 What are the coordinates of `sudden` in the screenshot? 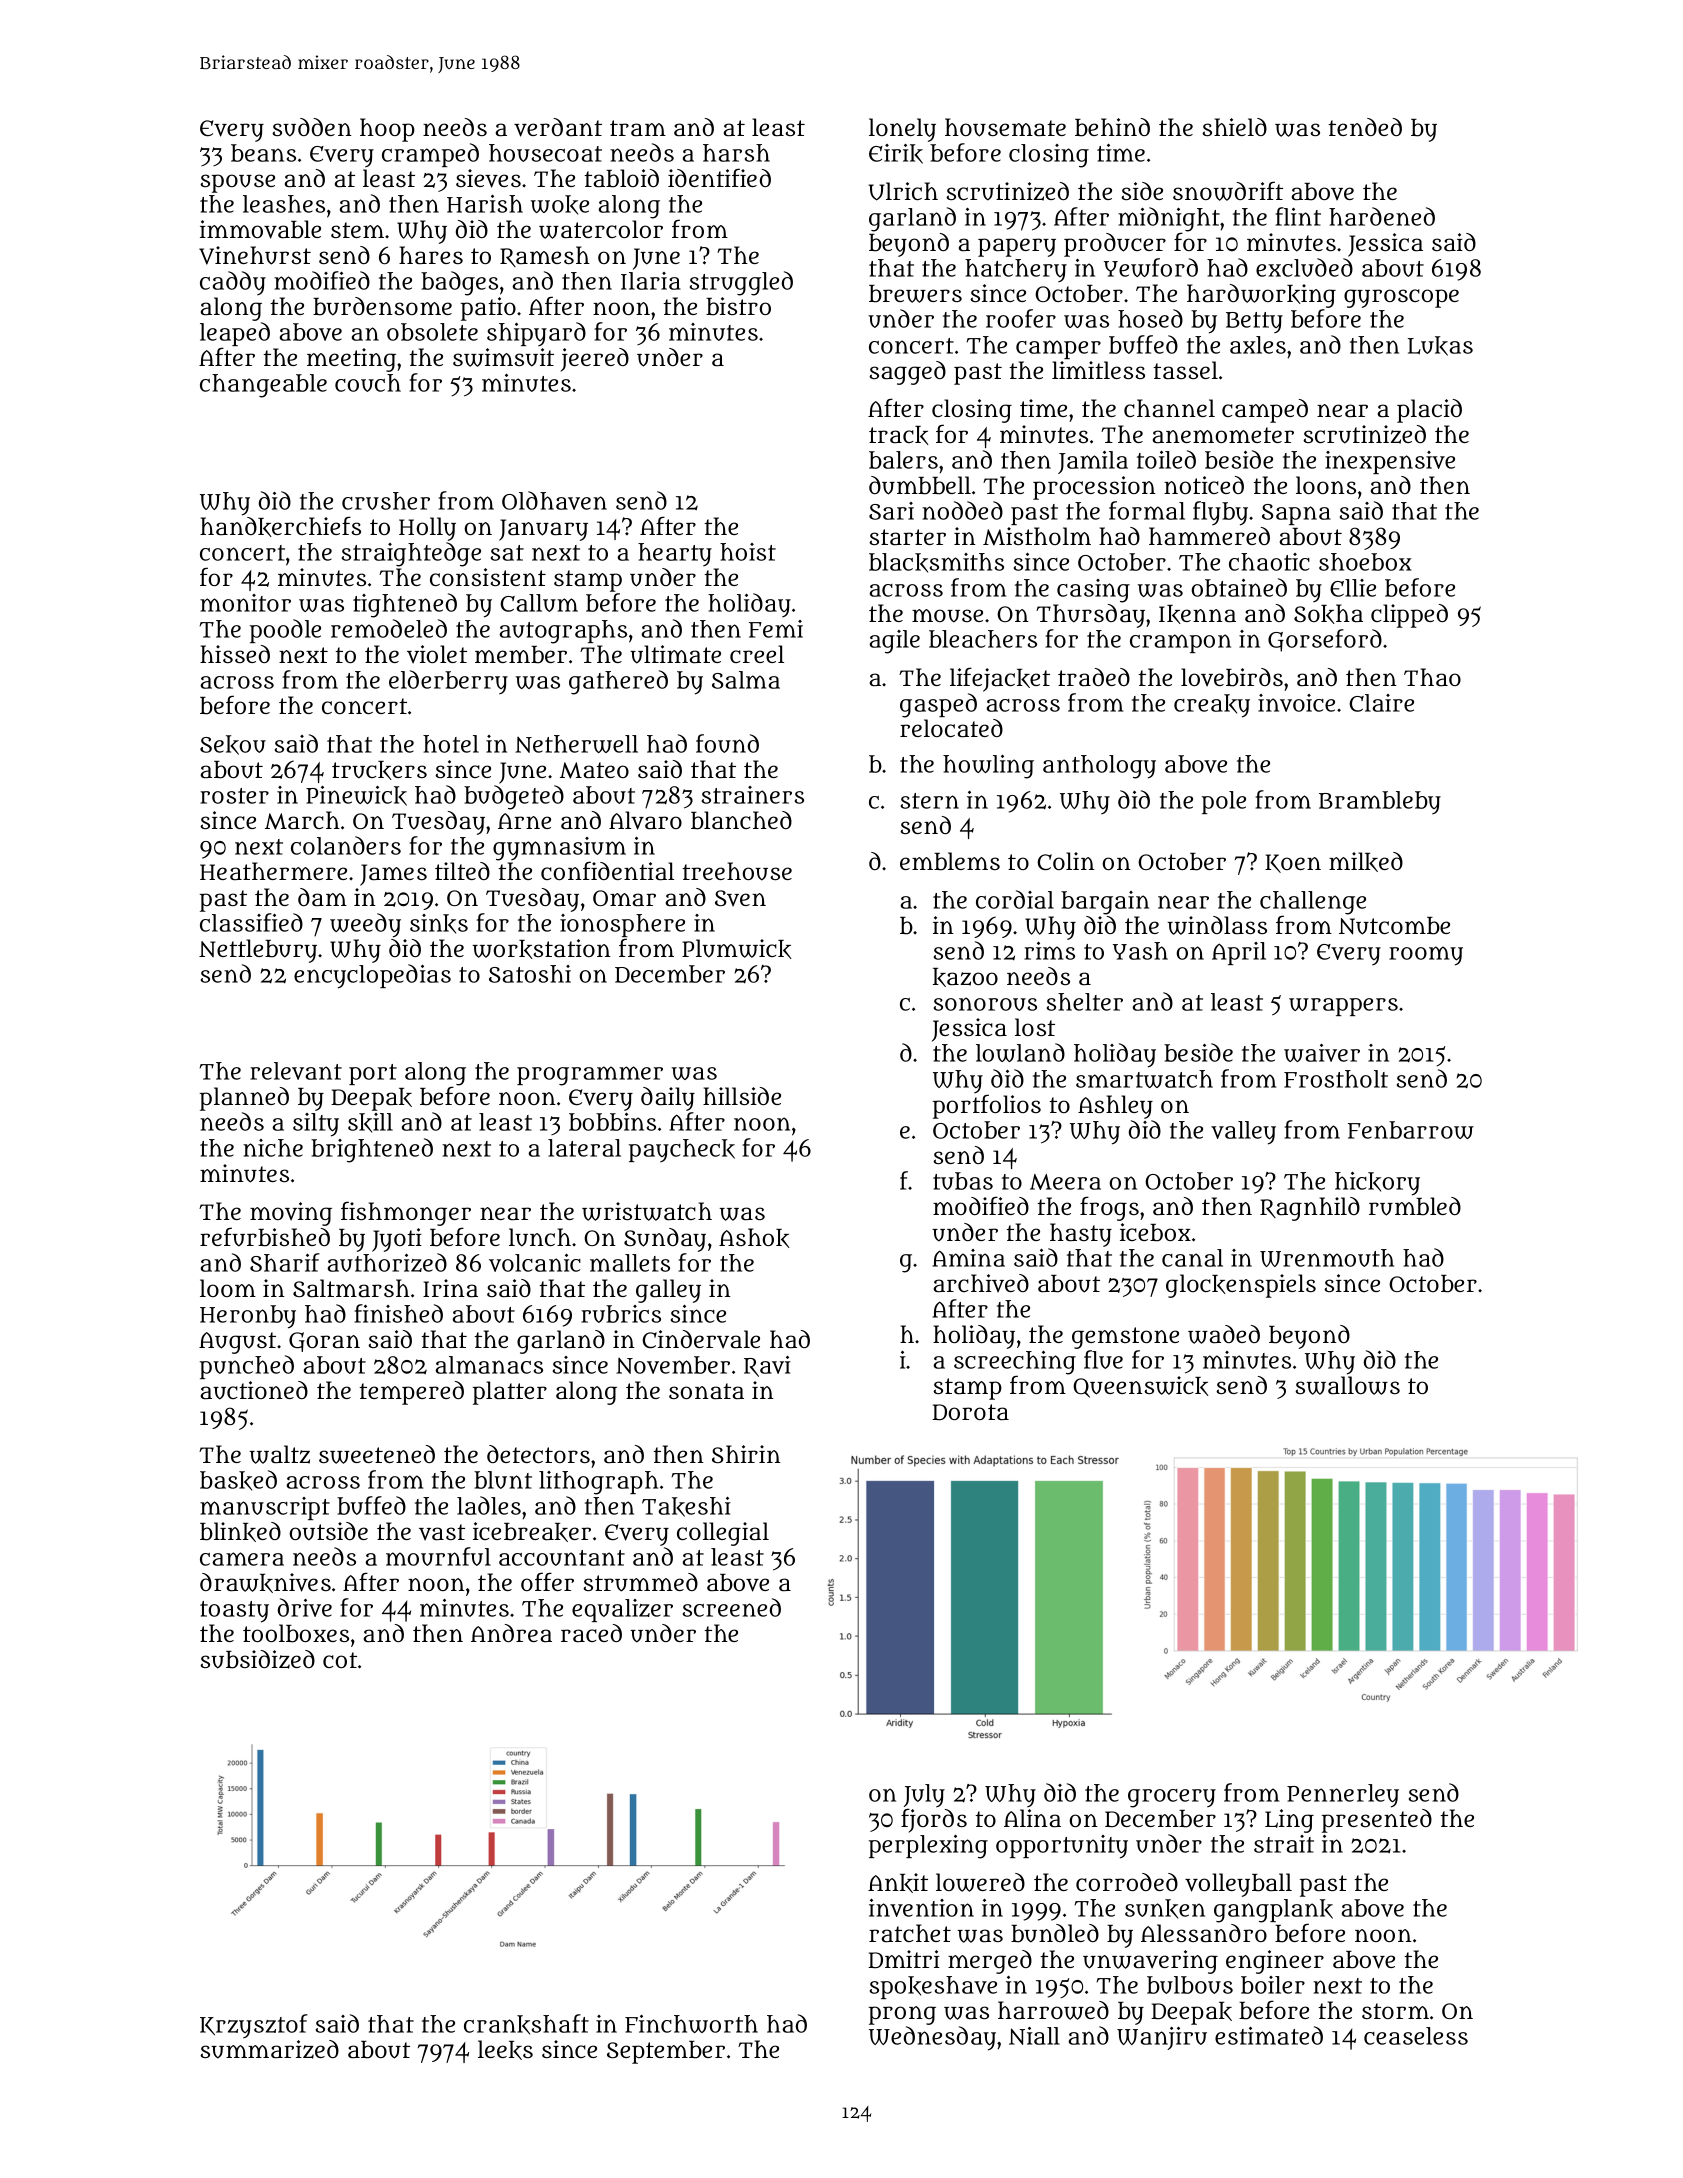 It's located at (312, 127).
